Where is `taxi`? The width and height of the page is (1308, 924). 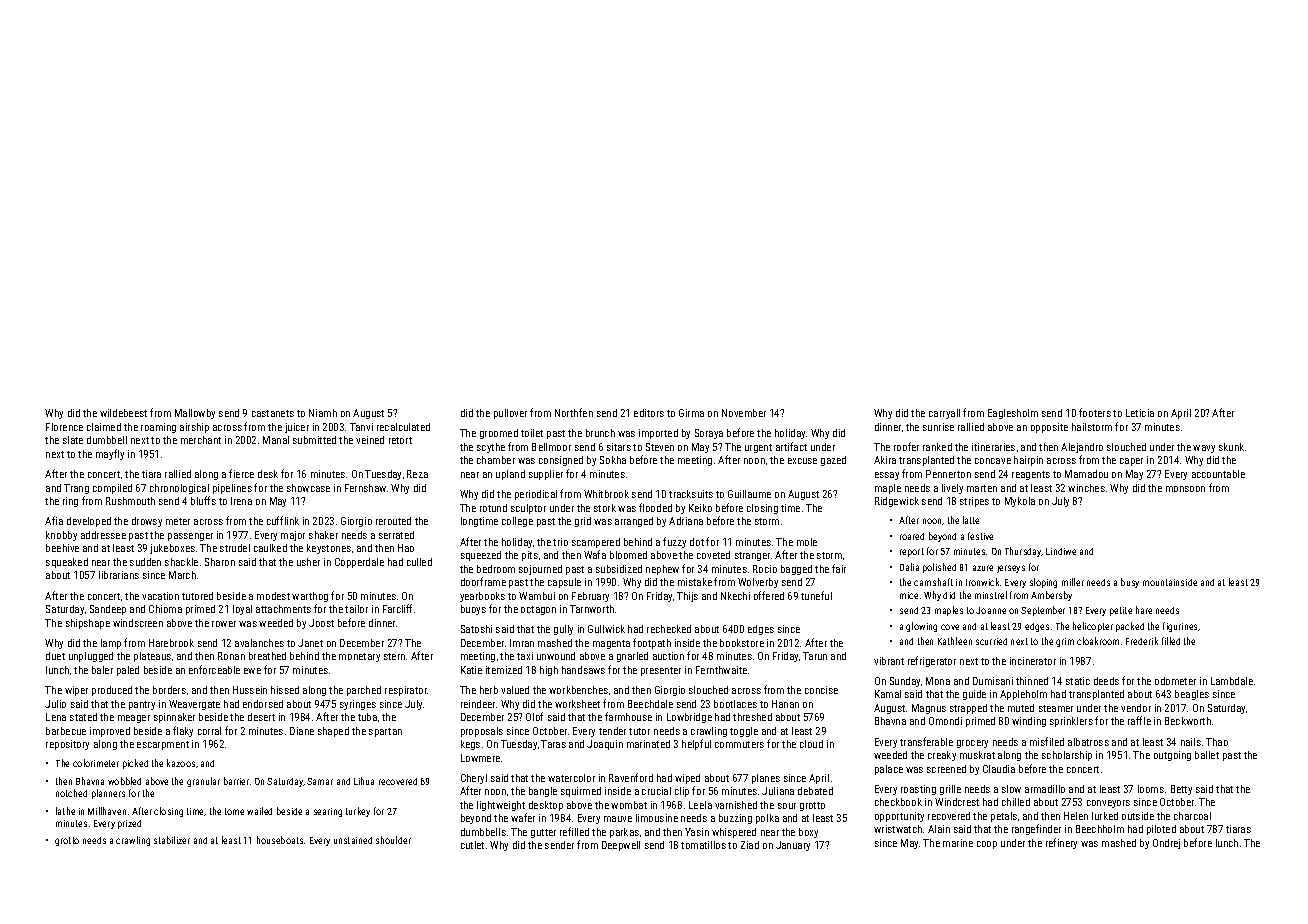 taxi is located at coordinates (525, 656).
